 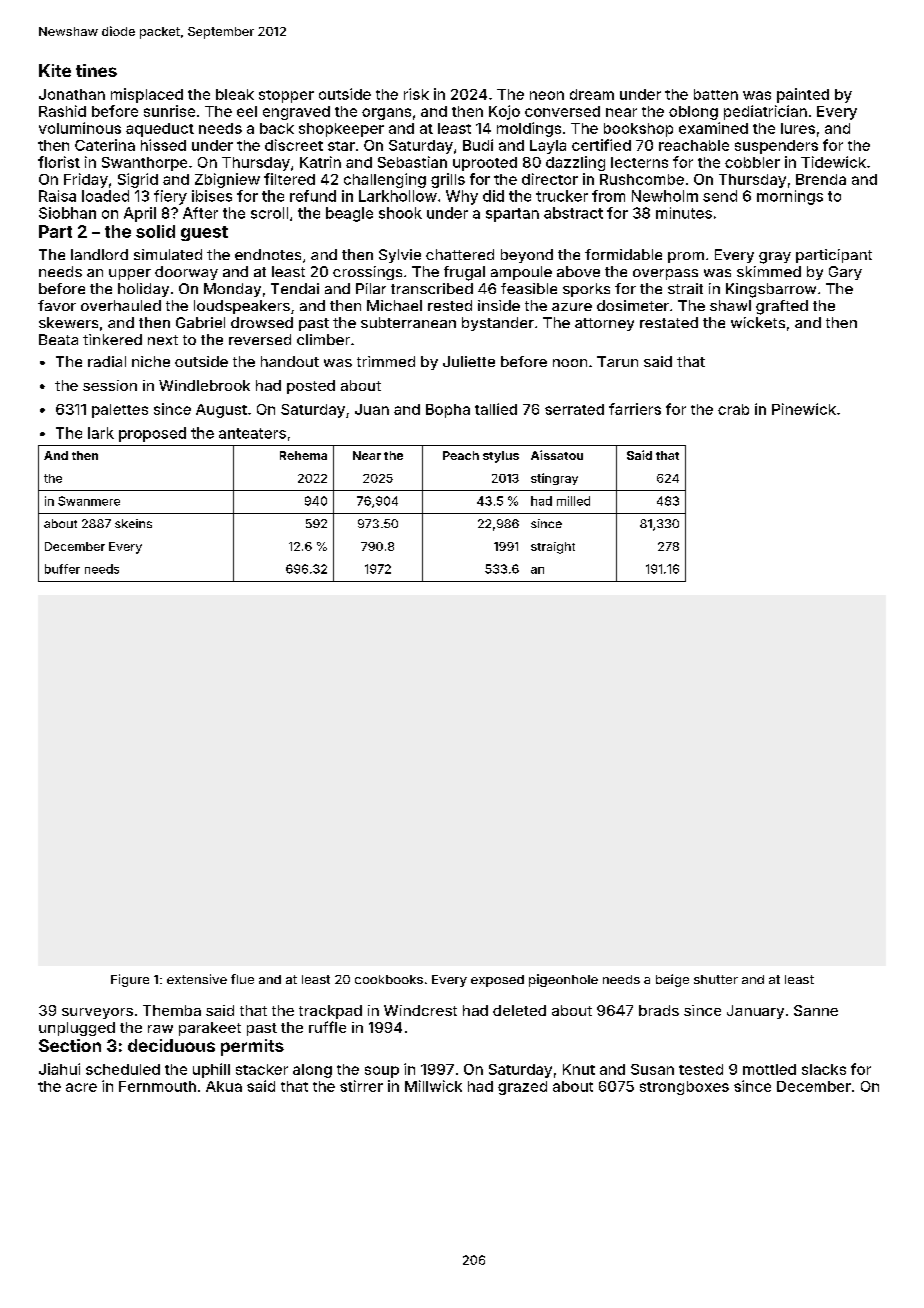 What do you see at coordinates (386, 114) in the image?
I see `organs` at bounding box center [386, 114].
